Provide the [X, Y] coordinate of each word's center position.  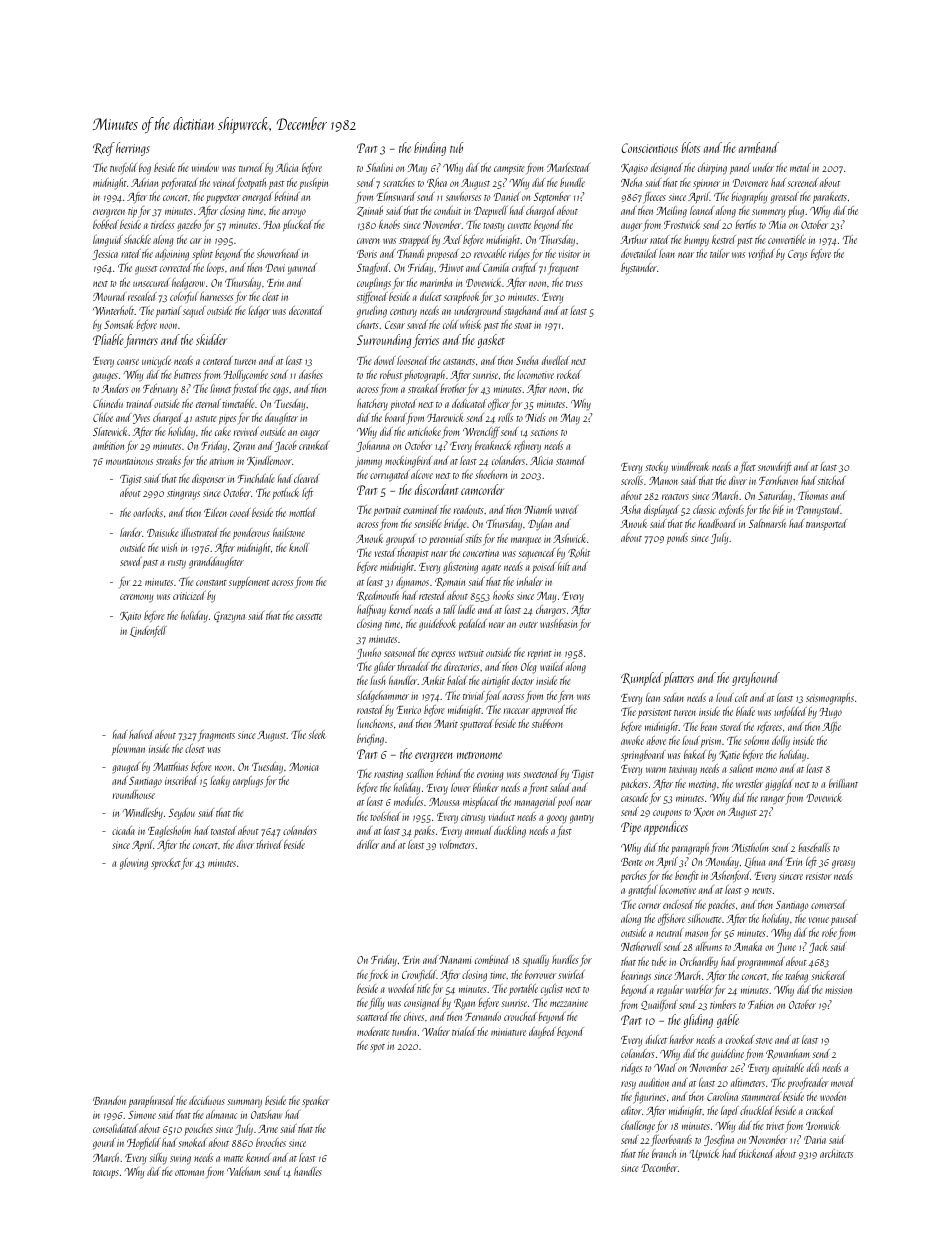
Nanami [455, 960]
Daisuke [162, 532]
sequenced [536, 554]
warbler [699, 989]
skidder [211, 339]
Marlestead [568, 167]
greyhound [756, 679]
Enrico [409, 710]
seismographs [830, 699]
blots [691, 147]
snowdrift [775, 467]
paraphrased [151, 1102]
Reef [104, 149]
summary [244, 1103]
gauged [126, 768]
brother [453, 388]
